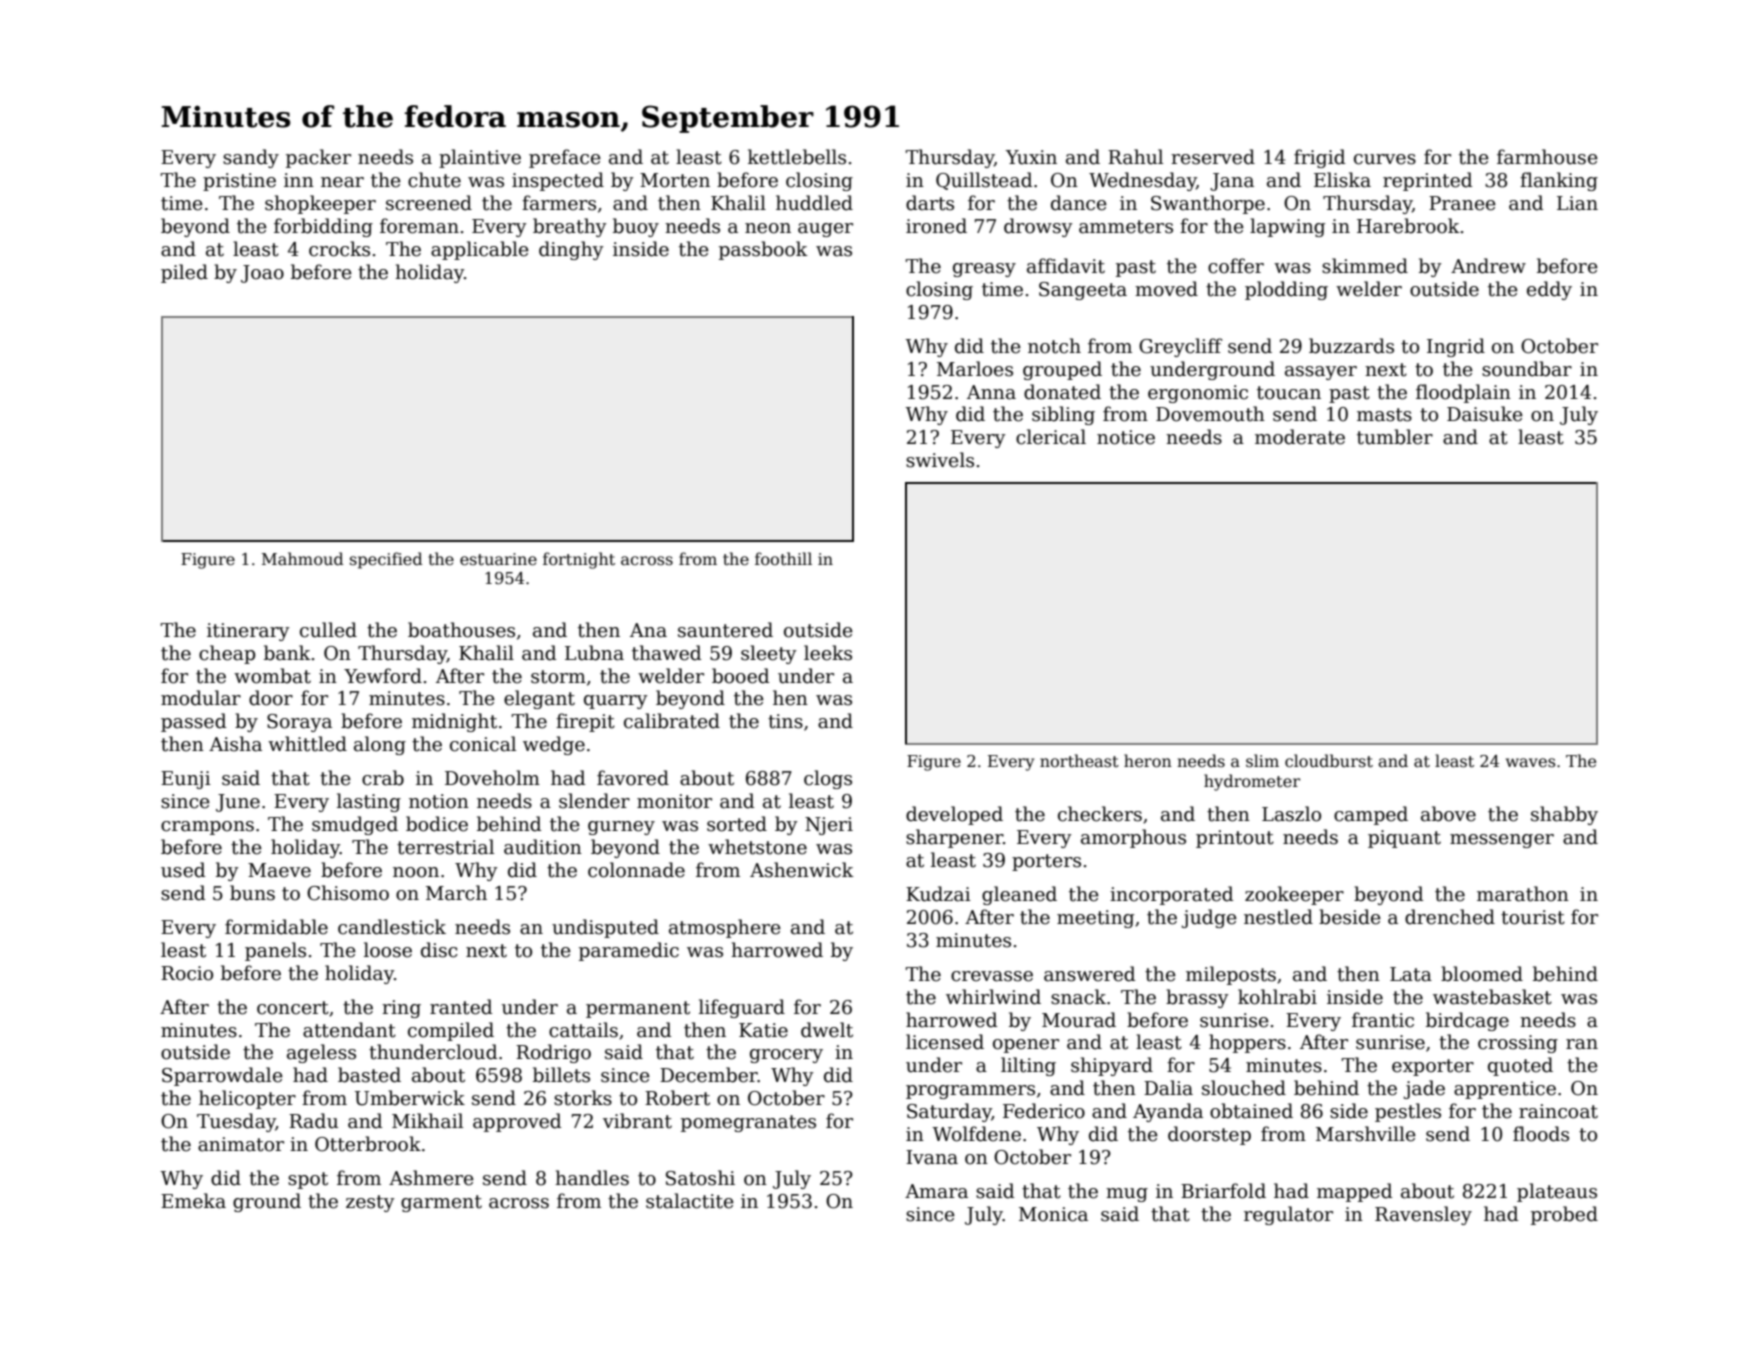 The width and height of the screenshot is (1759, 1359). What do you see at coordinates (456, 893) in the screenshot?
I see `March` at bounding box center [456, 893].
